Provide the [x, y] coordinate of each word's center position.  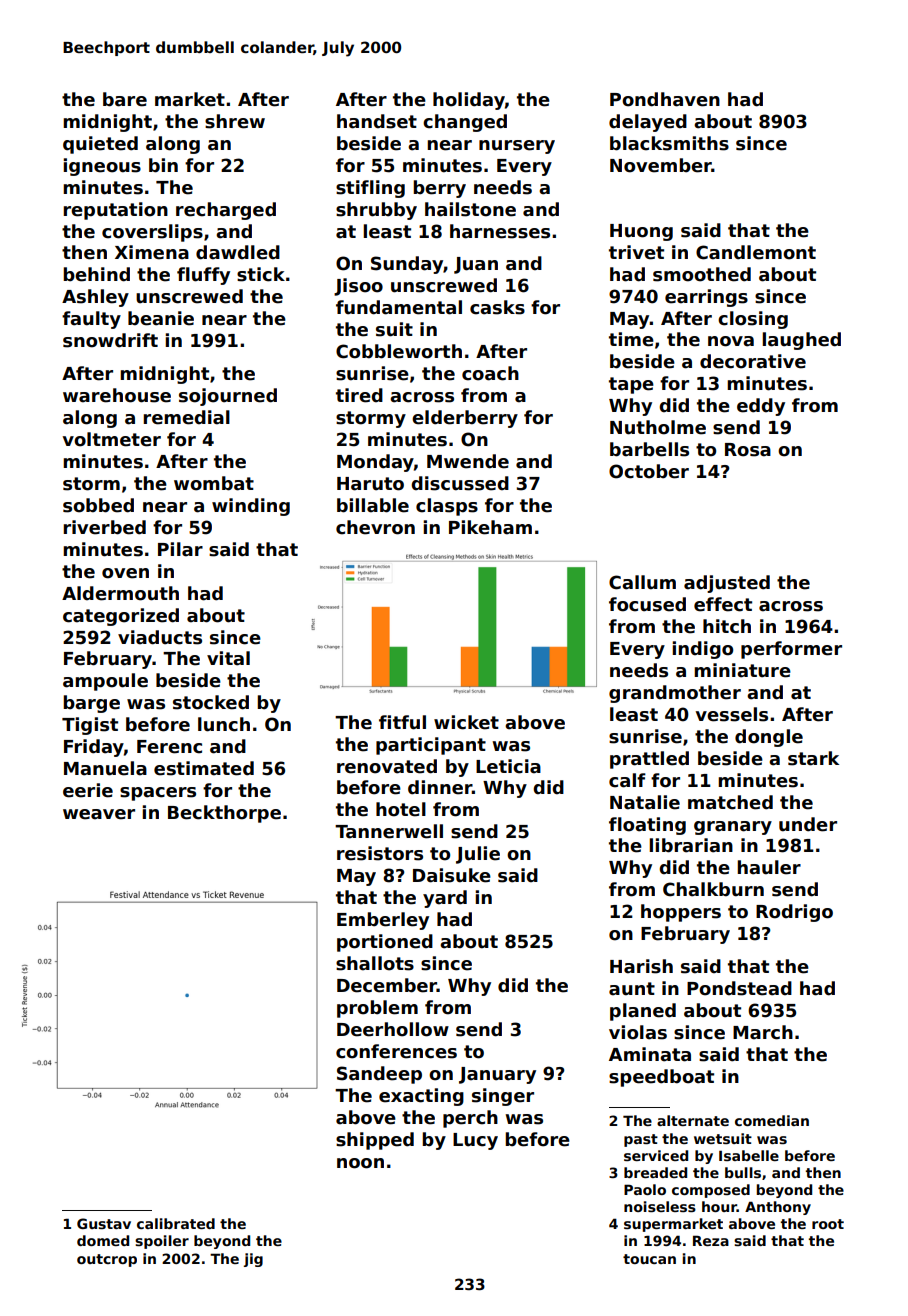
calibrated [176, 1223]
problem [377, 1009]
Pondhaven [665, 99]
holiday [469, 101]
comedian [772, 1120]
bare [125, 99]
